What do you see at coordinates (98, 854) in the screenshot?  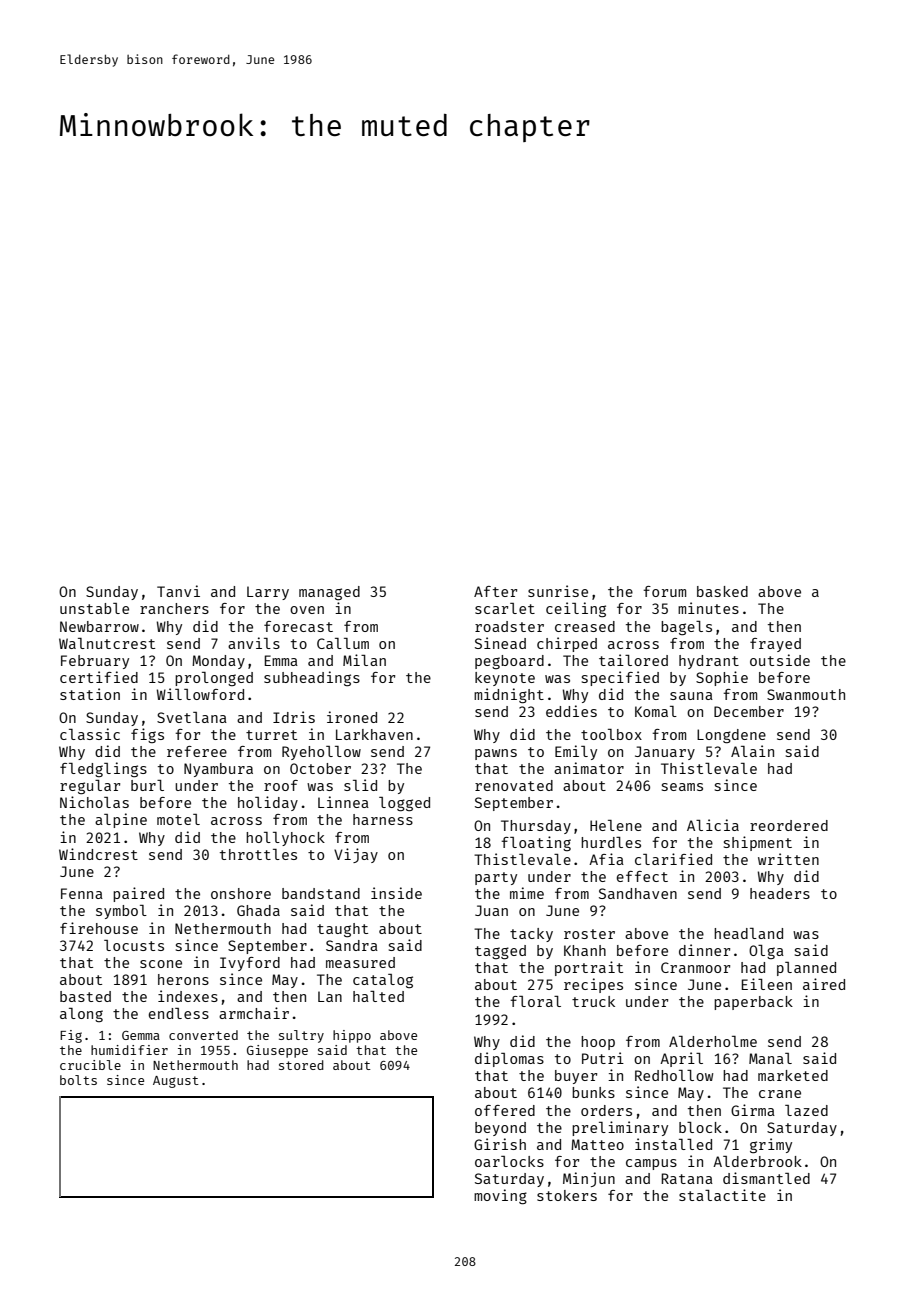 I see `Windcrest` at bounding box center [98, 854].
